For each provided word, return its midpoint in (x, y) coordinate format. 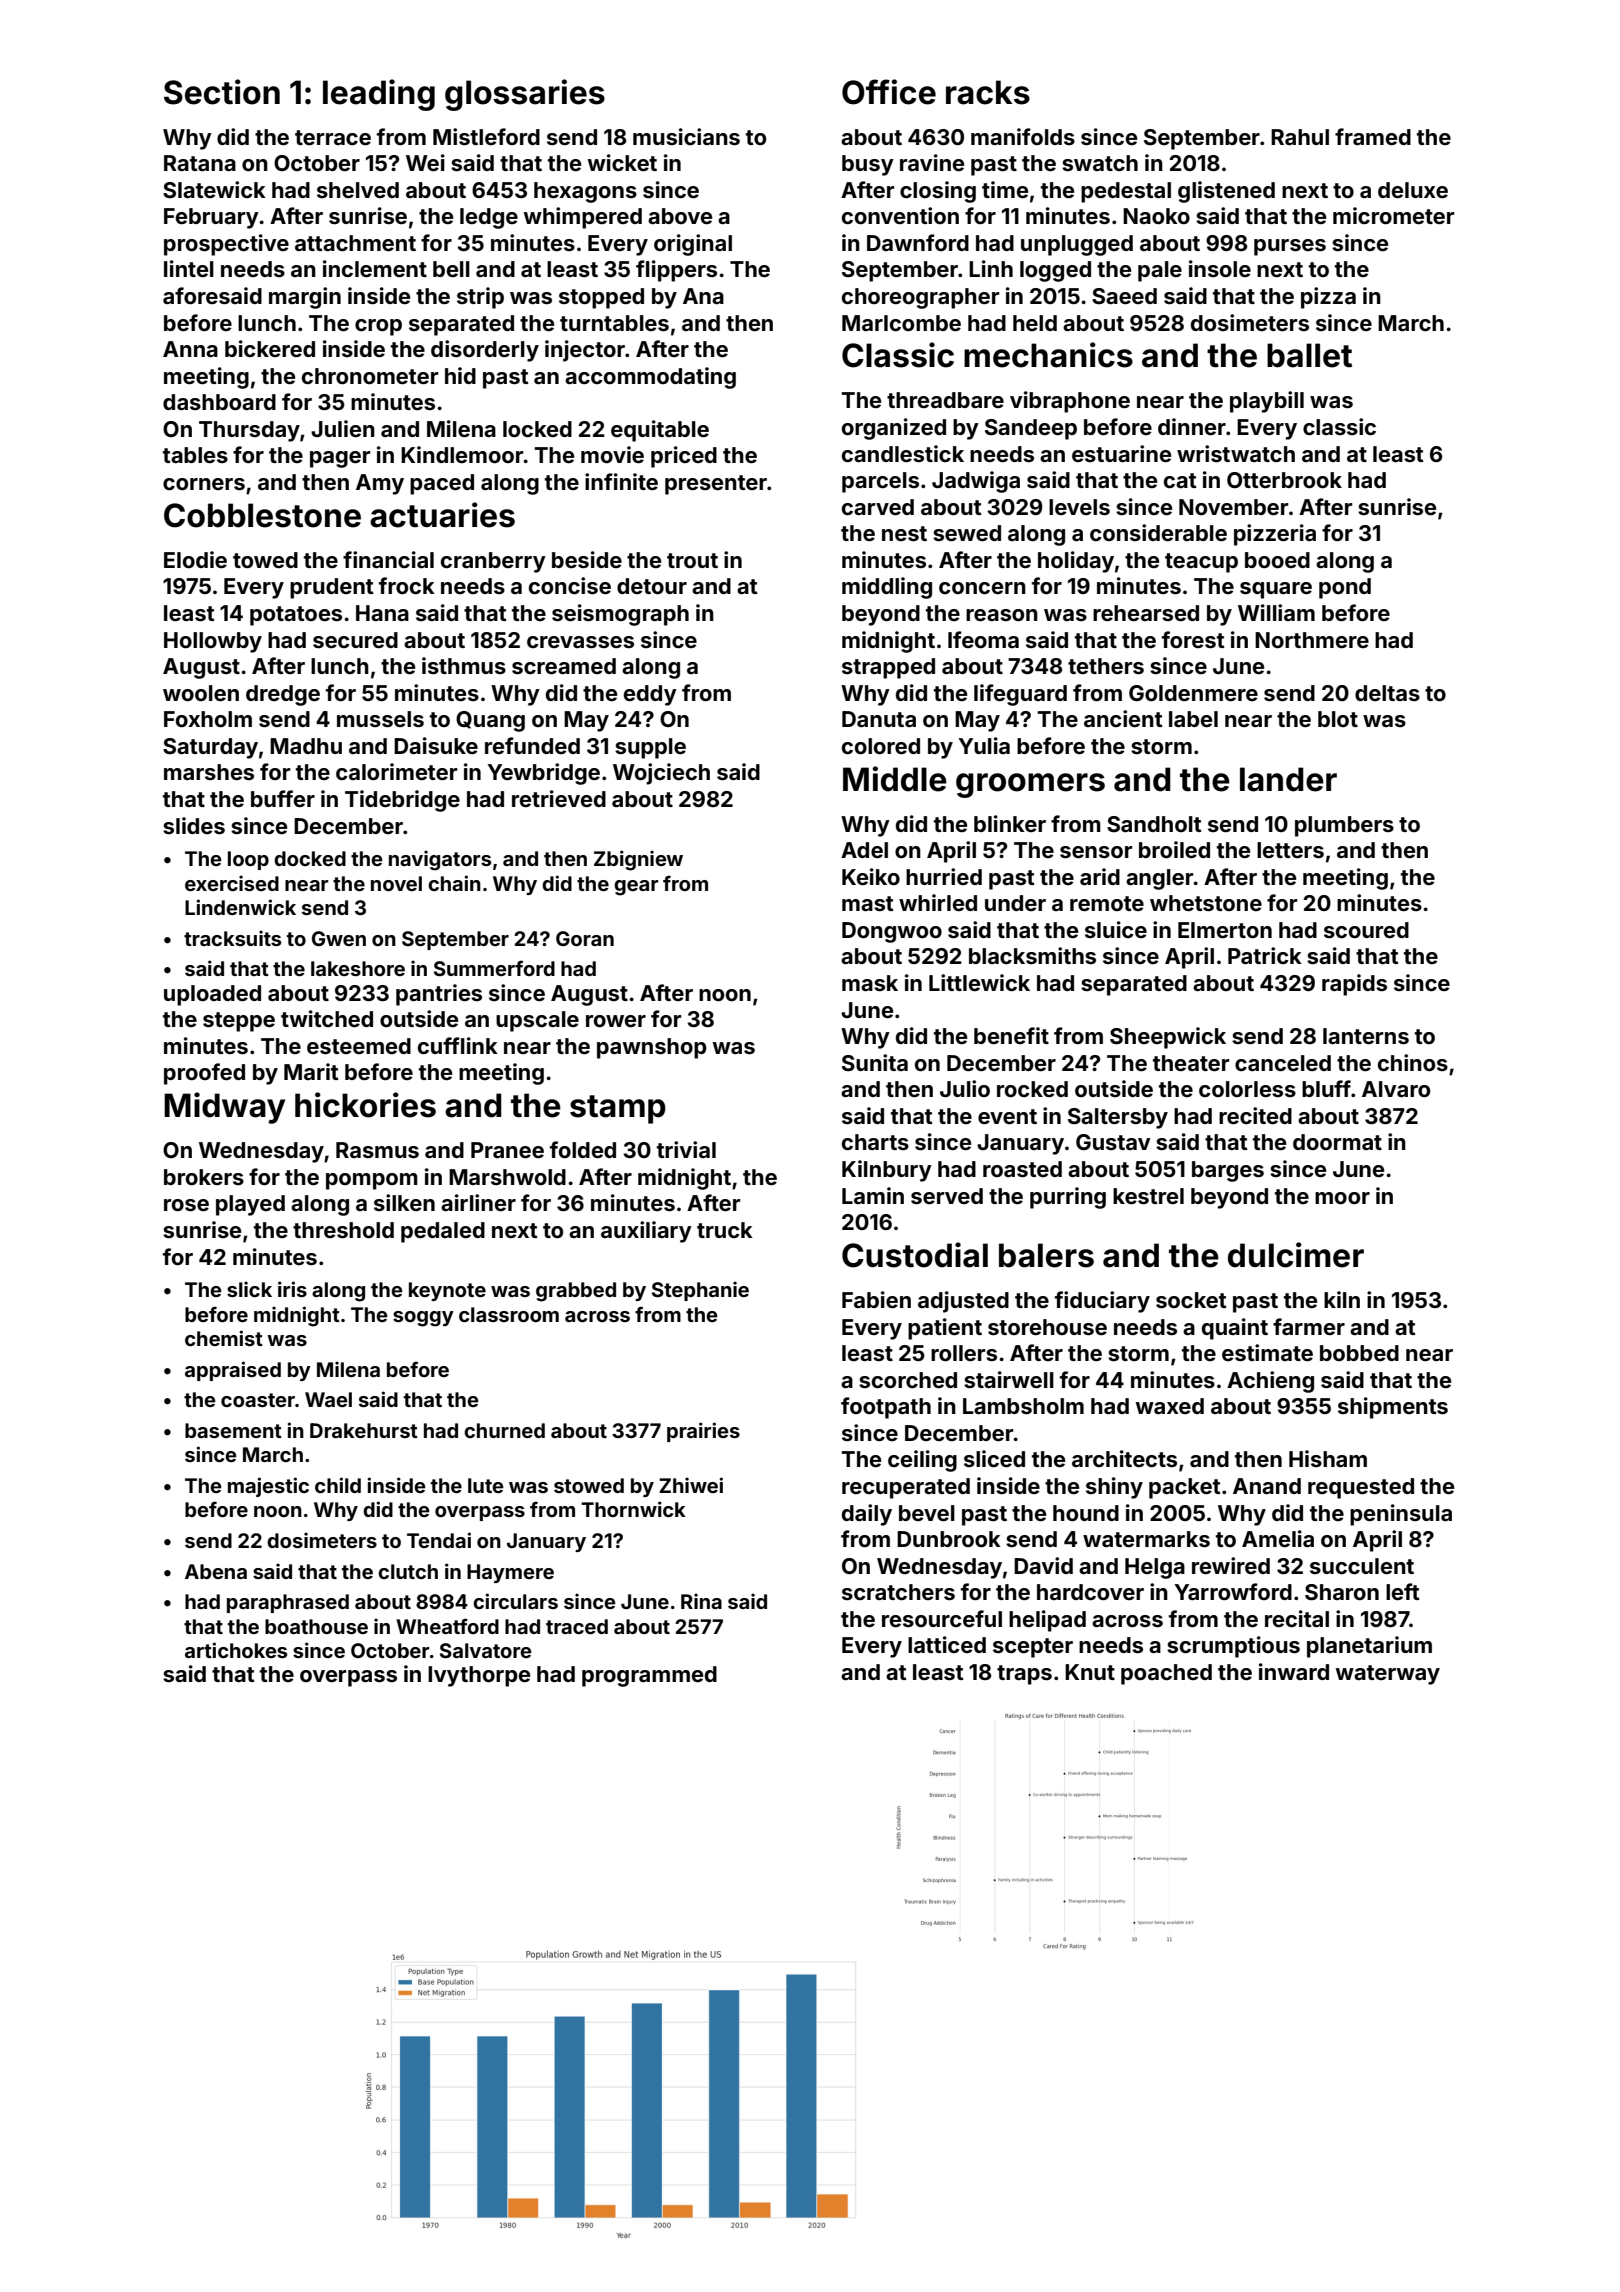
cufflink (458, 1045)
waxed (1169, 1406)
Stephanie (700, 1291)
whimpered (582, 218)
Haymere (510, 1573)
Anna (190, 349)
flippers (676, 271)
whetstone (1206, 903)
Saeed (1124, 296)
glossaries (525, 95)
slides (194, 825)
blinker (1010, 823)
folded (583, 1149)
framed (1373, 136)
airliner (478, 1202)
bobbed (1359, 1353)
